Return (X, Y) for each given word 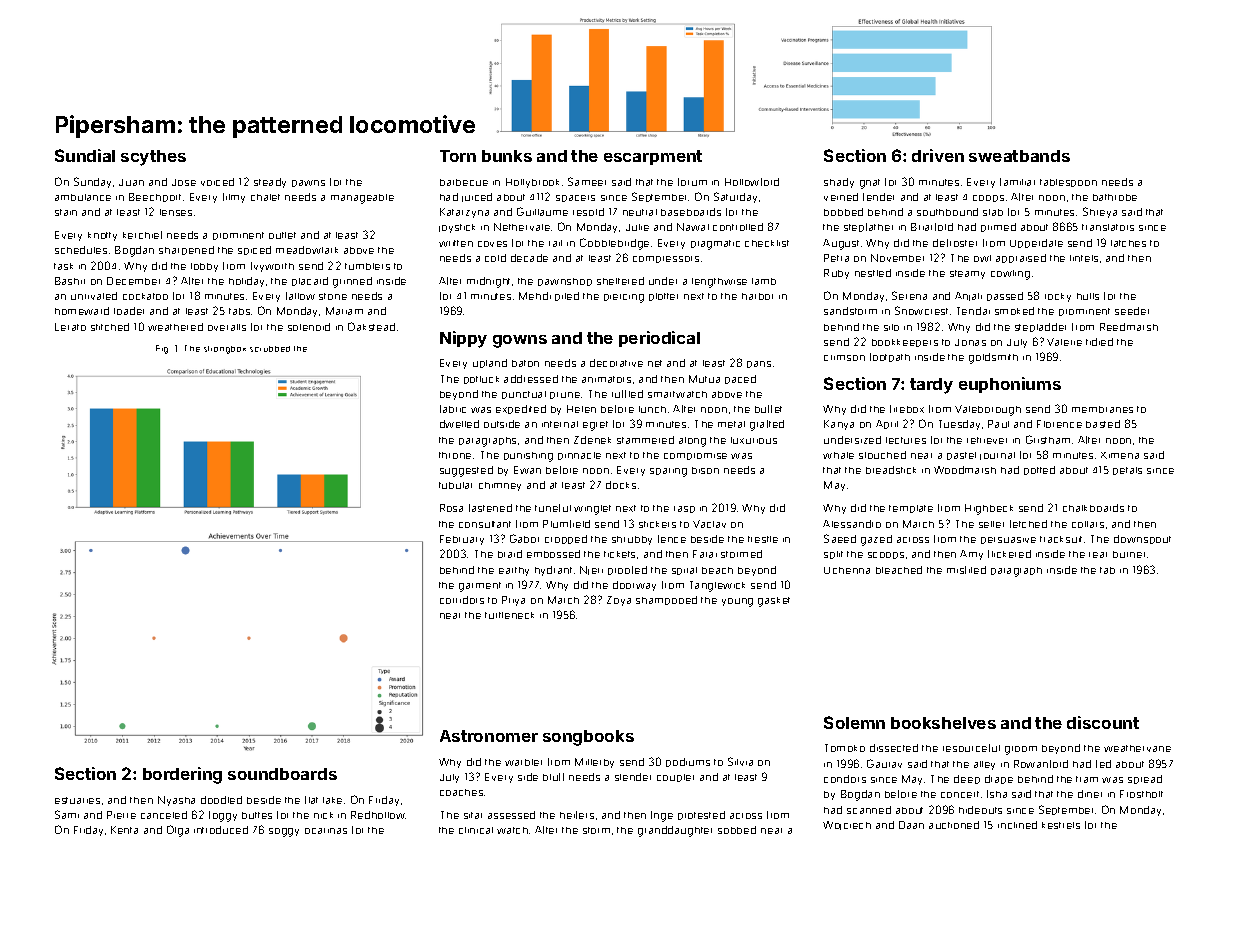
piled (567, 296)
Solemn (854, 722)
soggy (284, 832)
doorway (634, 586)
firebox (907, 409)
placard (310, 281)
